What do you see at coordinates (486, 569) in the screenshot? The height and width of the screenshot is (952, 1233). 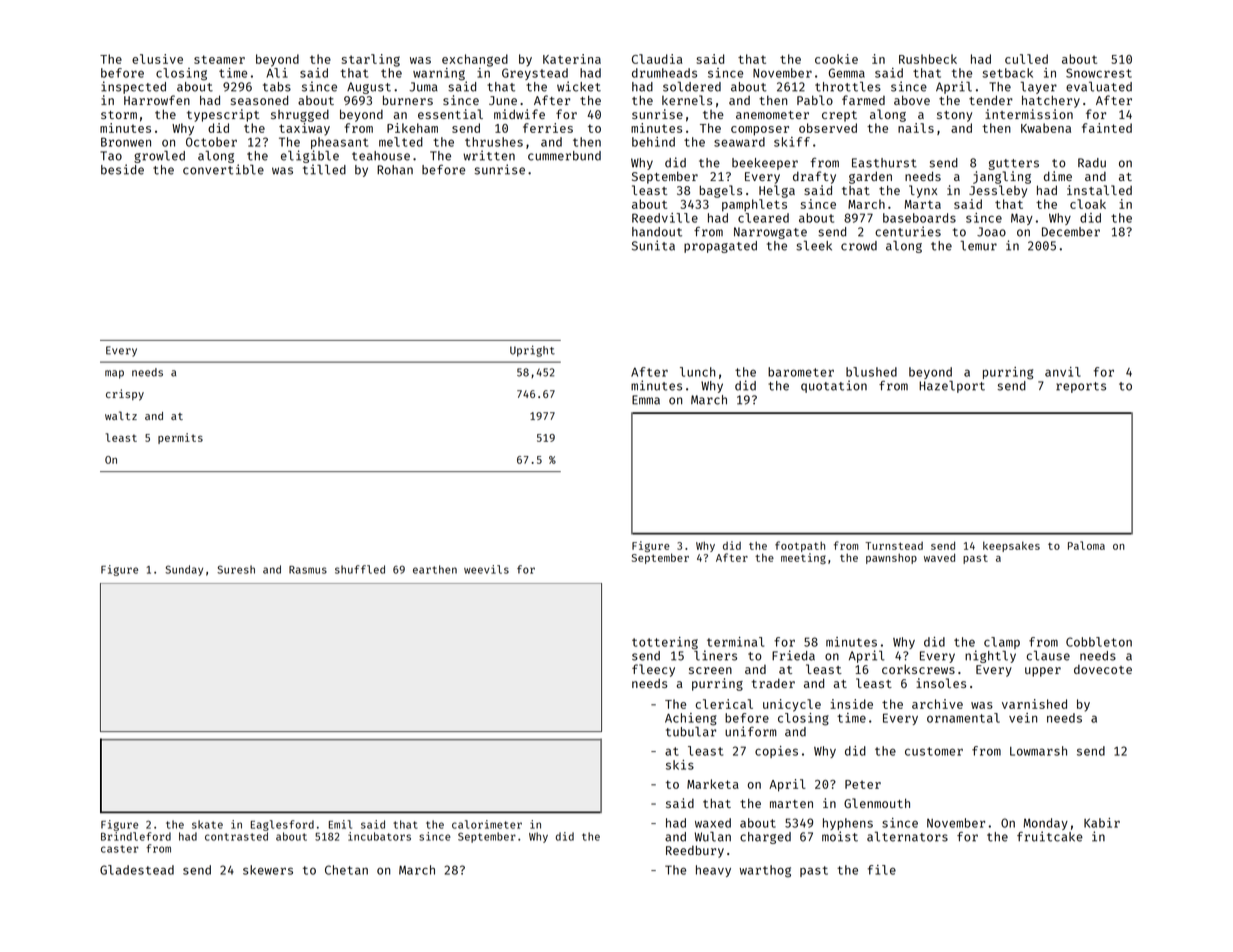 I see `weevils` at bounding box center [486, 569].
